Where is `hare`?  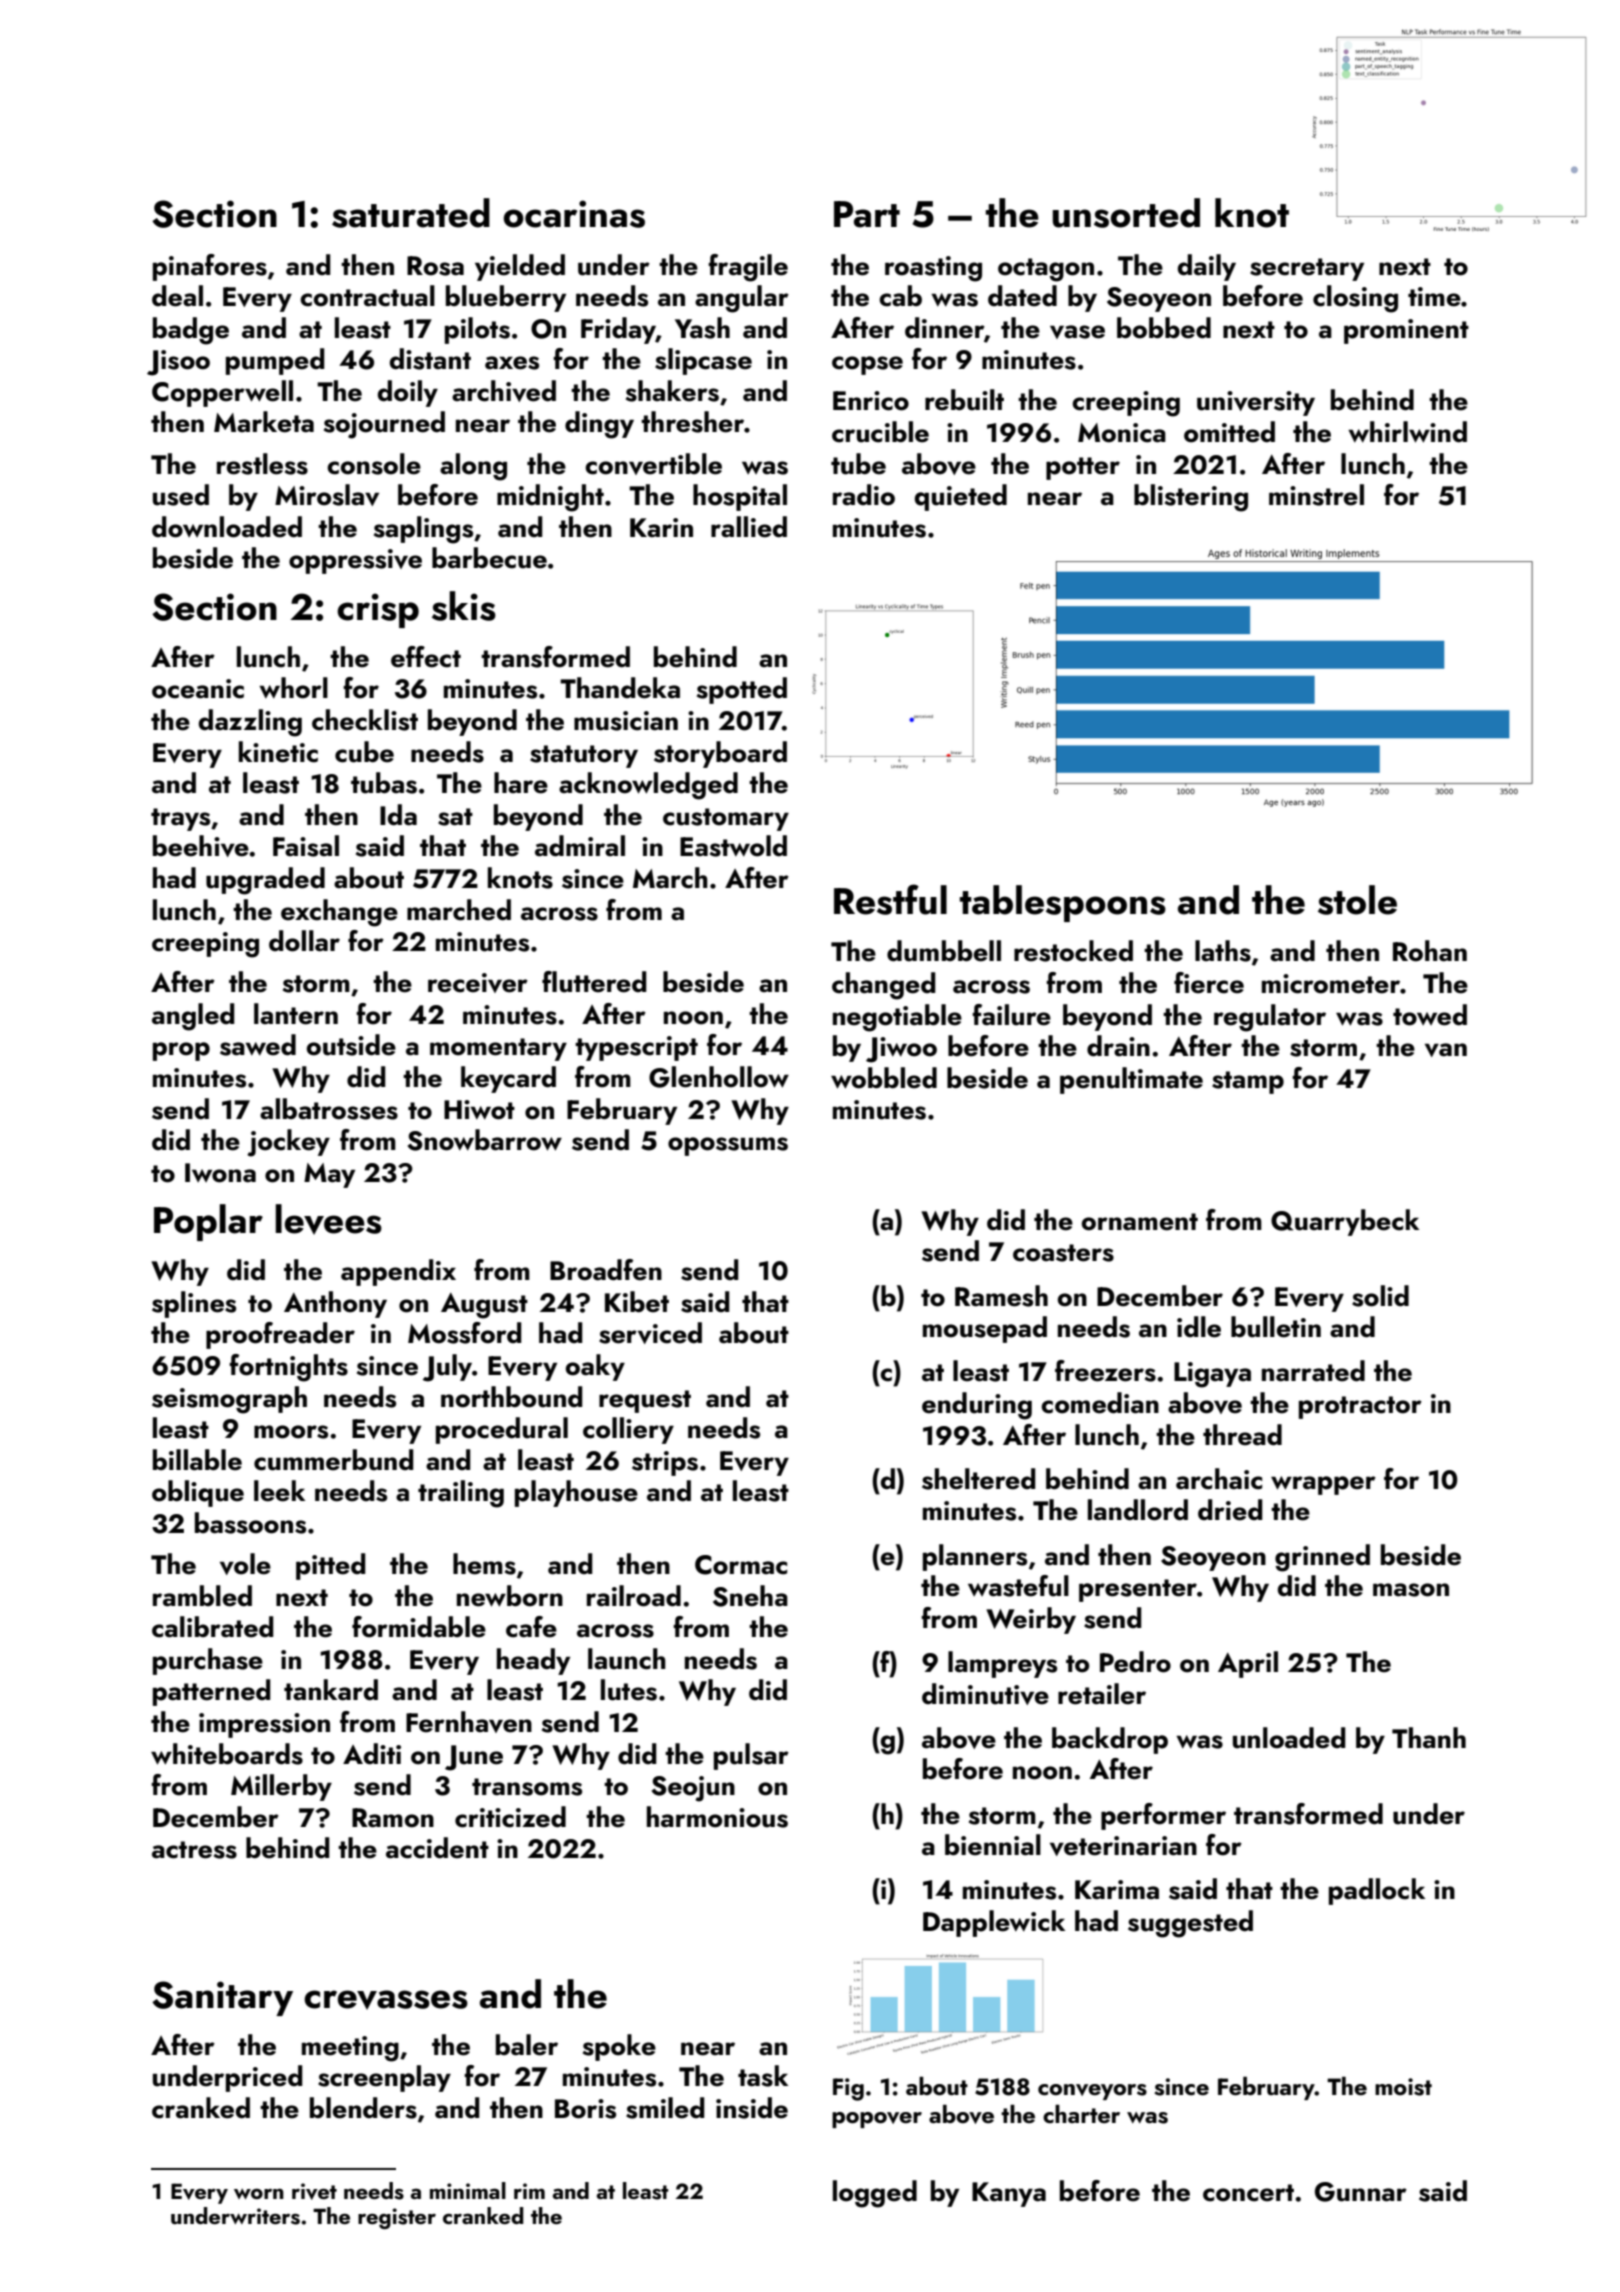 hare is located at coordinates (521, 783).
